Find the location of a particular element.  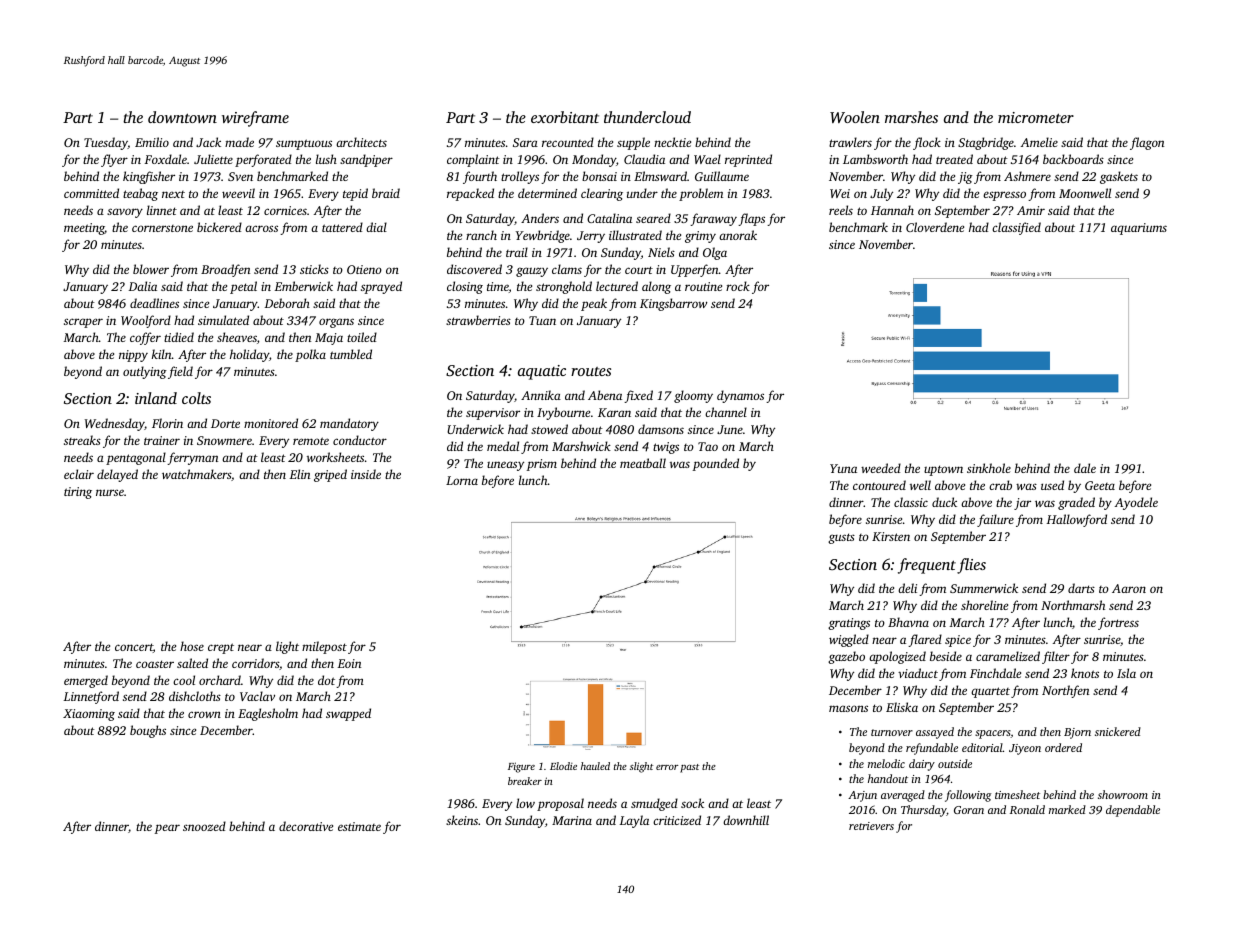

snoozed is located at coordinates (204, 826).
